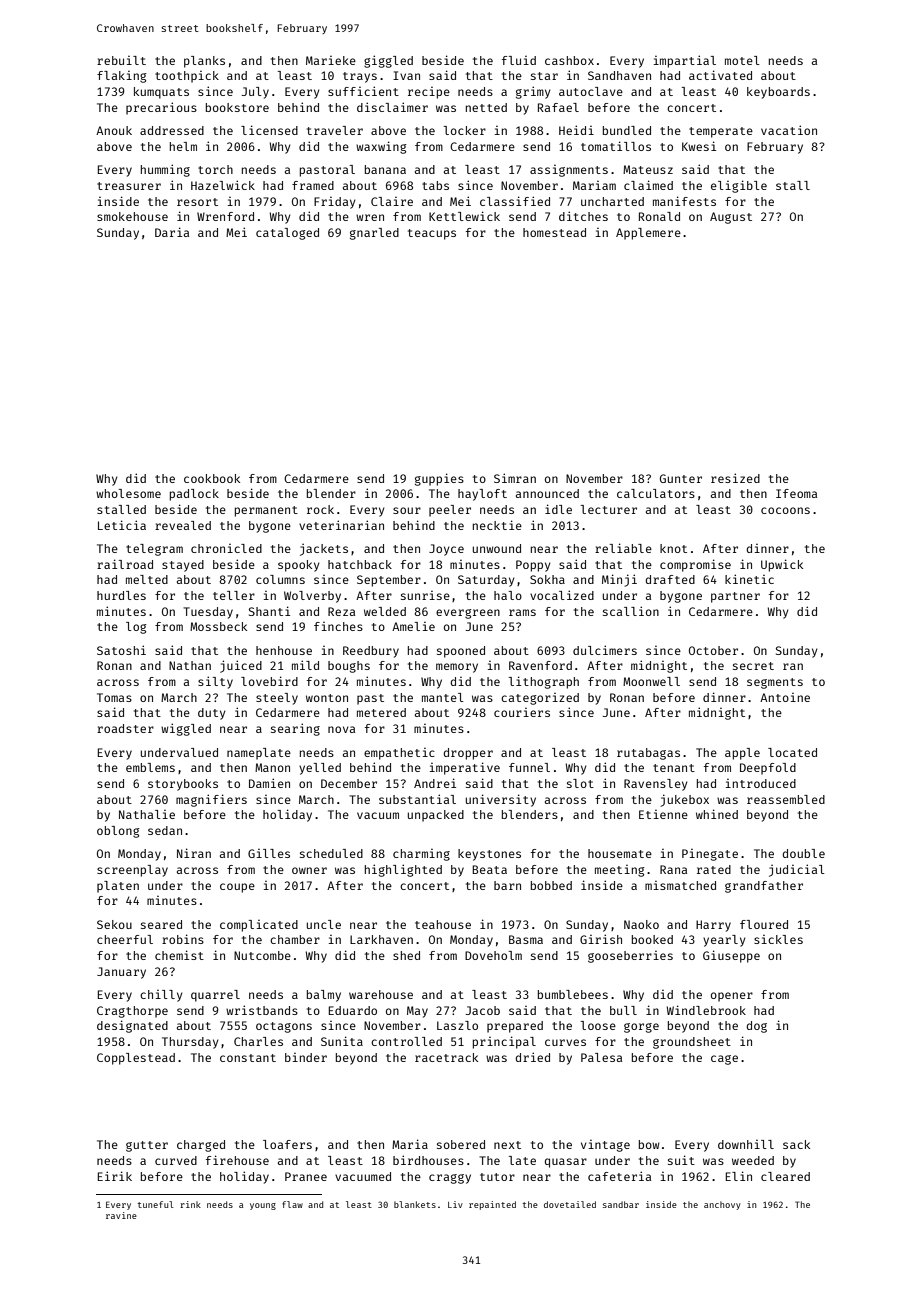  I want to click on guppies, so click(439, 479).
